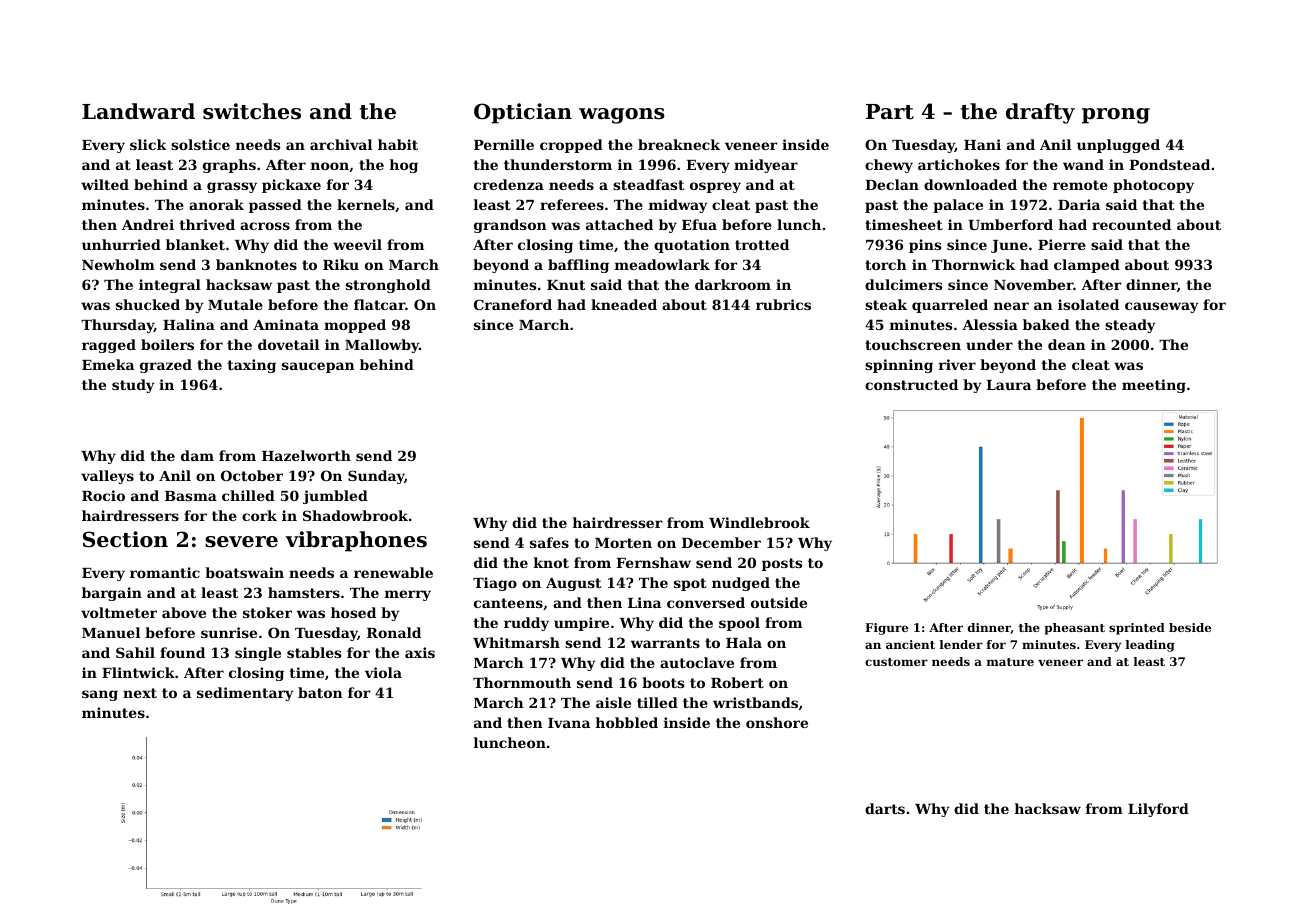  I want to click on Landward, so click(138, 111).
